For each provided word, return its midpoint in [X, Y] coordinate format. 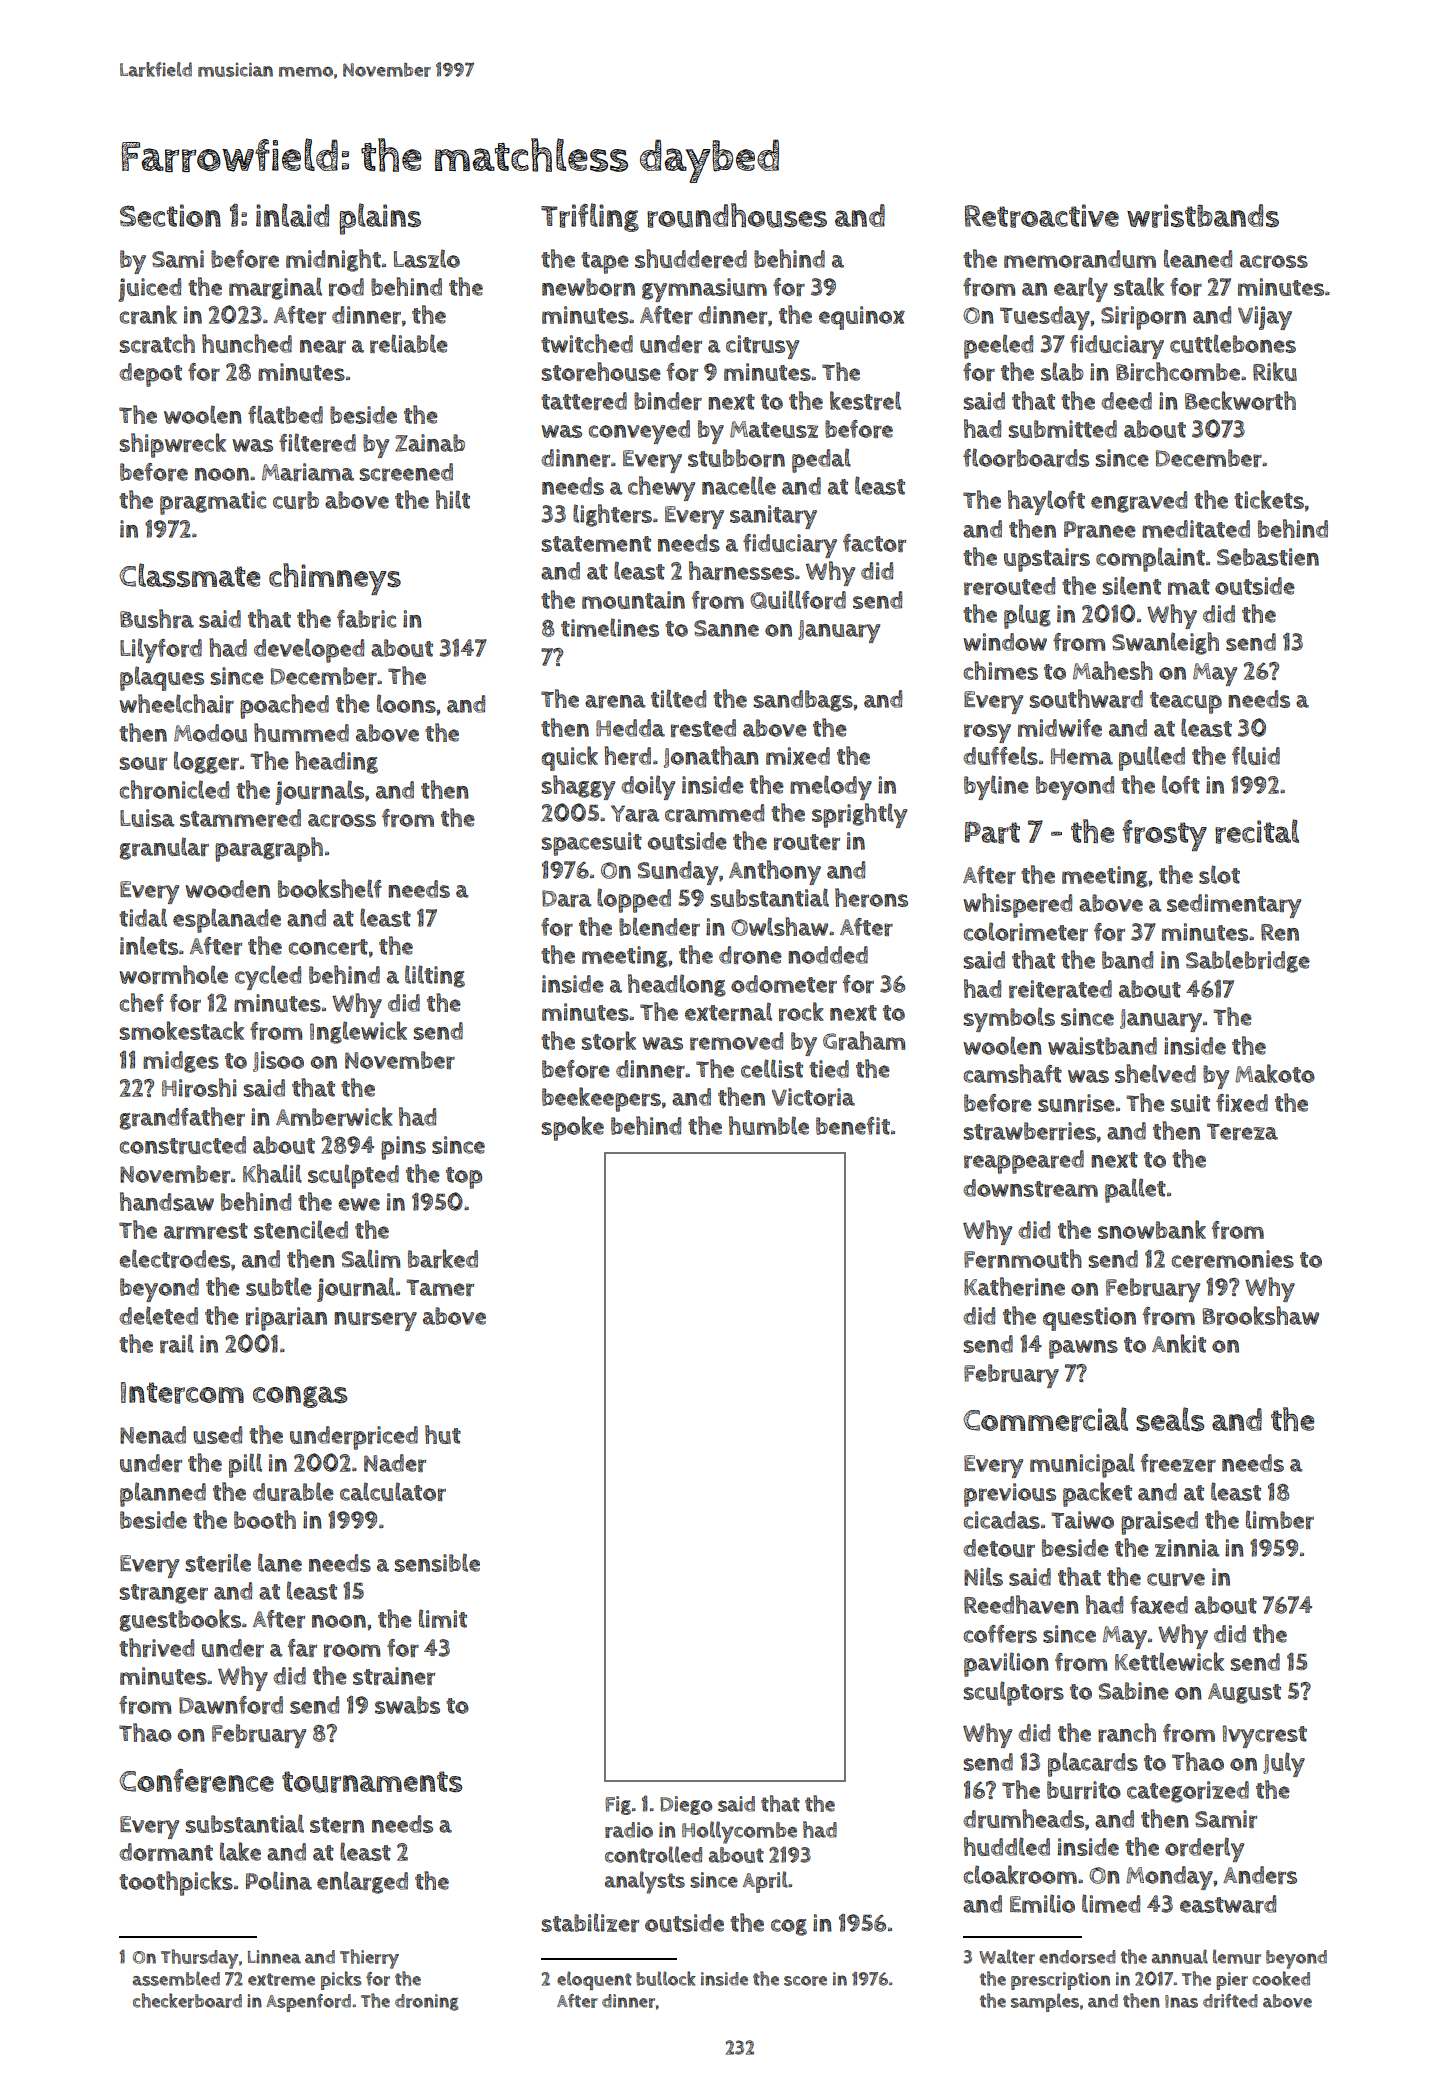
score [805, 1981]
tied [829, 1069]
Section [170, 215]
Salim [371, 1258]
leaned [1198, 258]
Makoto [1275, 1073]
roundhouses [737, 215]
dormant [166, 1852]
